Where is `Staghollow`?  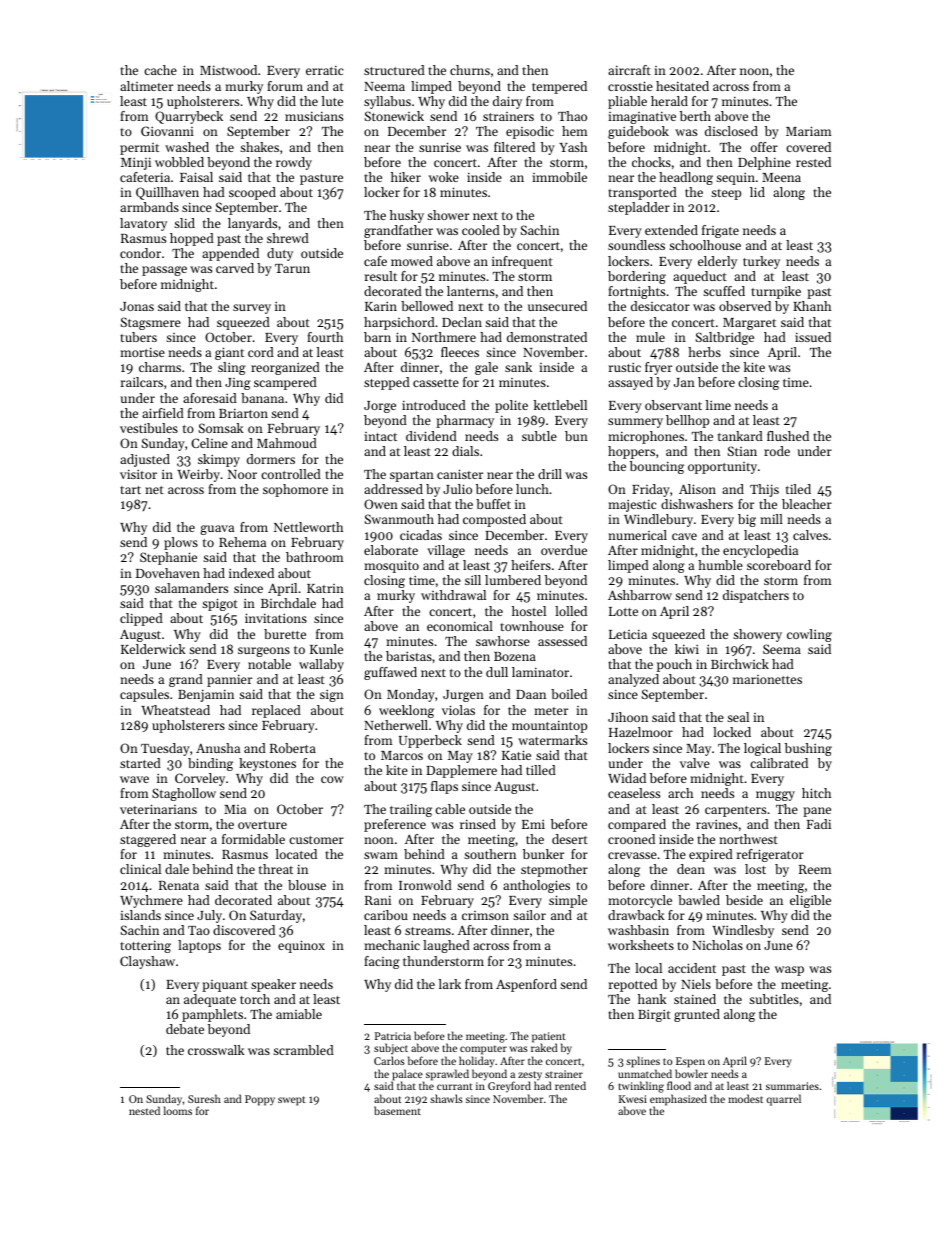 Staghollow is located at coordinates (184, 794).
